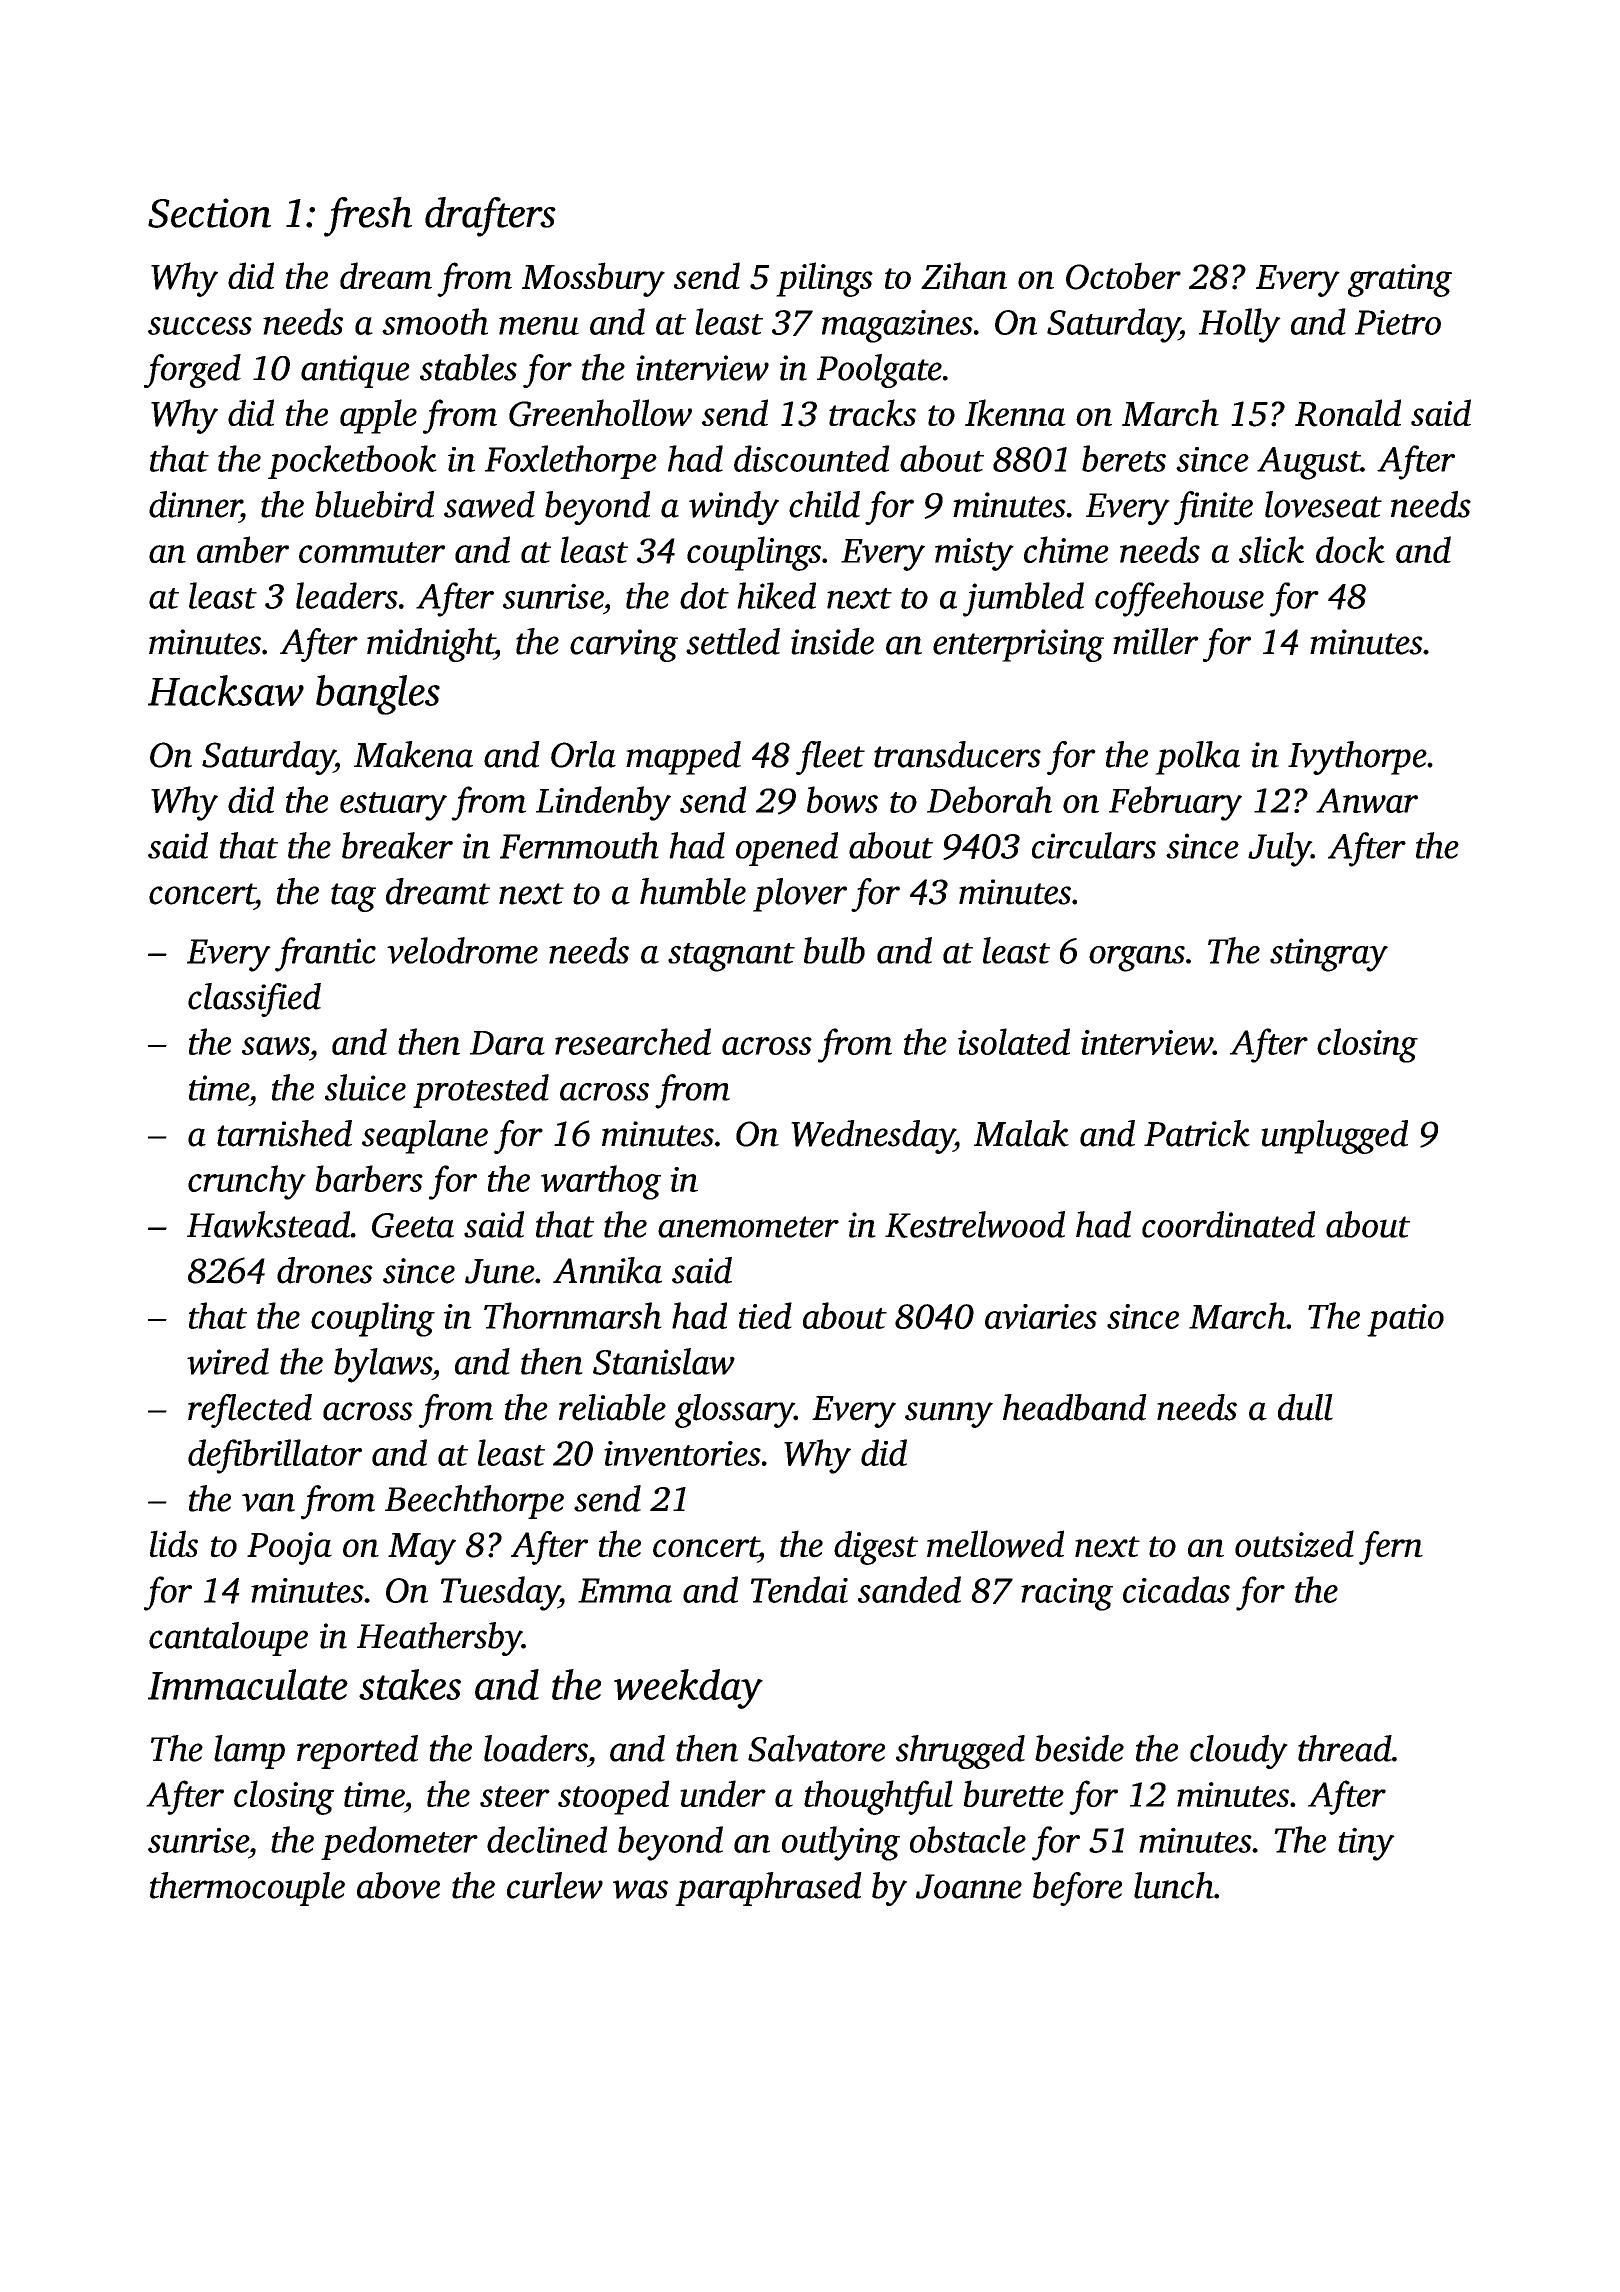  Describe the element at coordinates (748, 1227) in the page. I see `anemometer` at that location.
